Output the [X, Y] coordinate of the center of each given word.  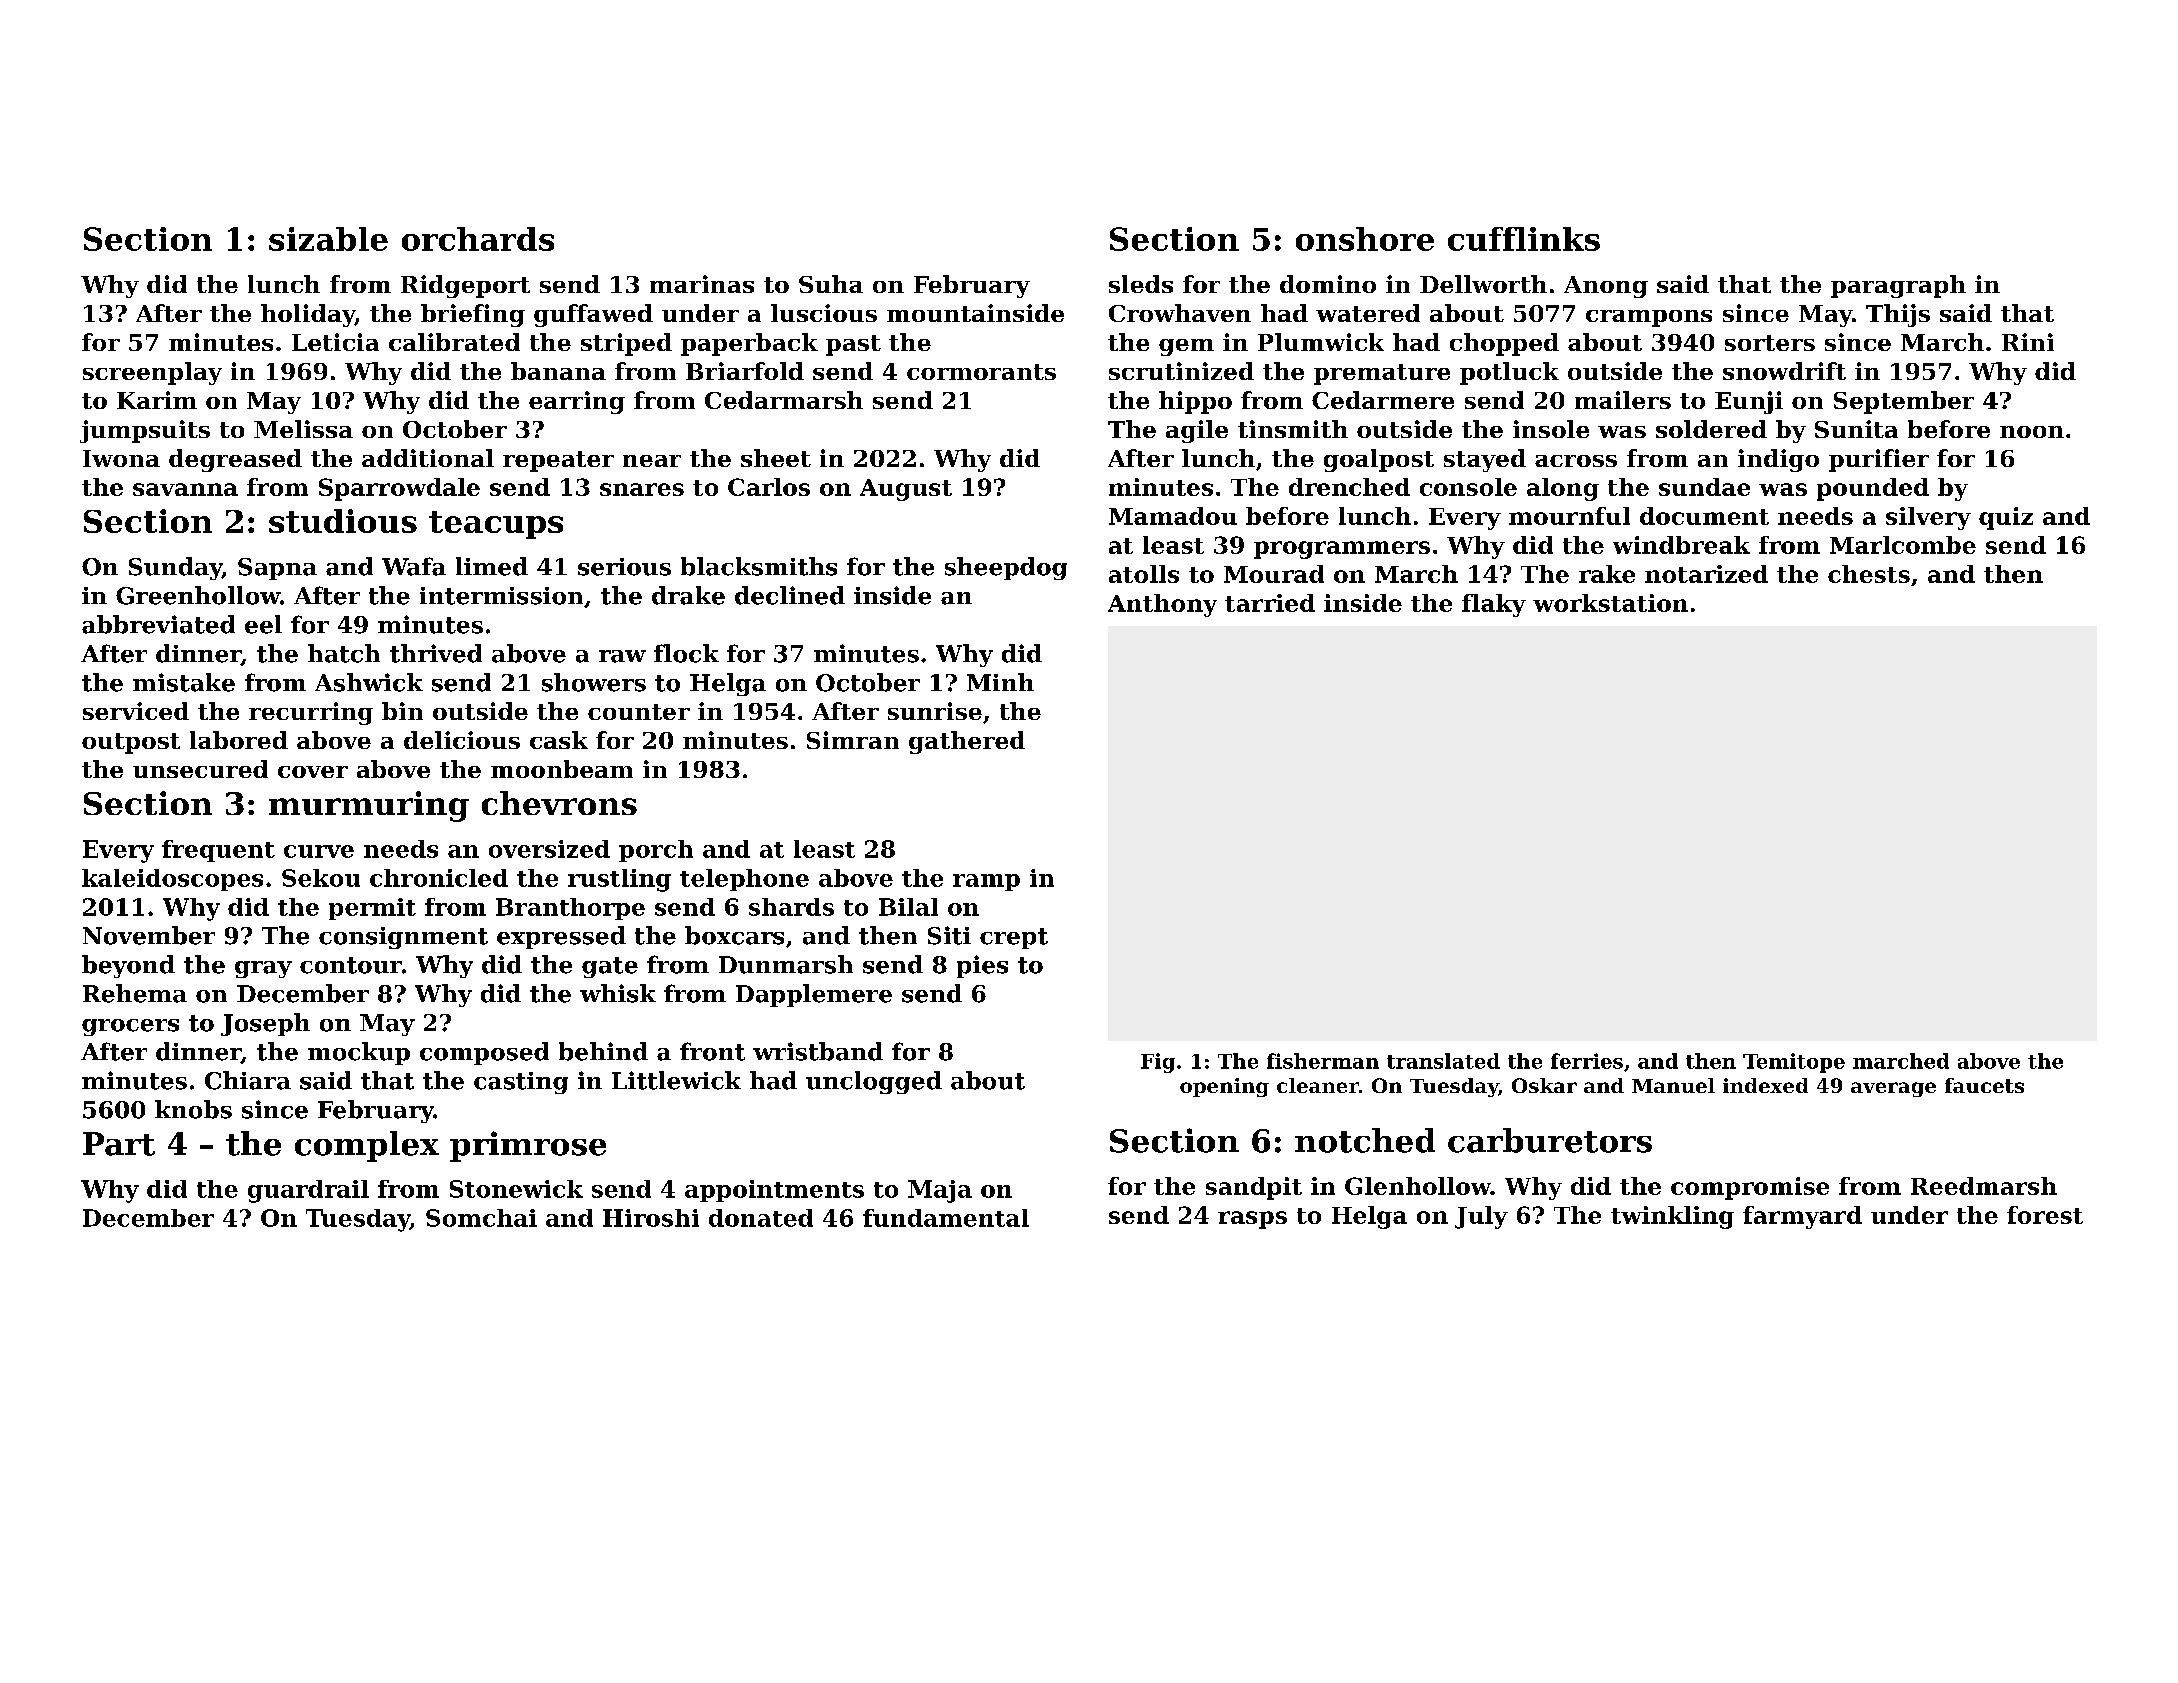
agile [1197, 431]
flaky [1494, 605]
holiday [308, 315]
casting [521, 1083]
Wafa [414, 566]
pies [982, 966]
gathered [967, 742]
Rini [2028, 342]
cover [313, 772]
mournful [1569, 516]
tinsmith [1293, 429]
